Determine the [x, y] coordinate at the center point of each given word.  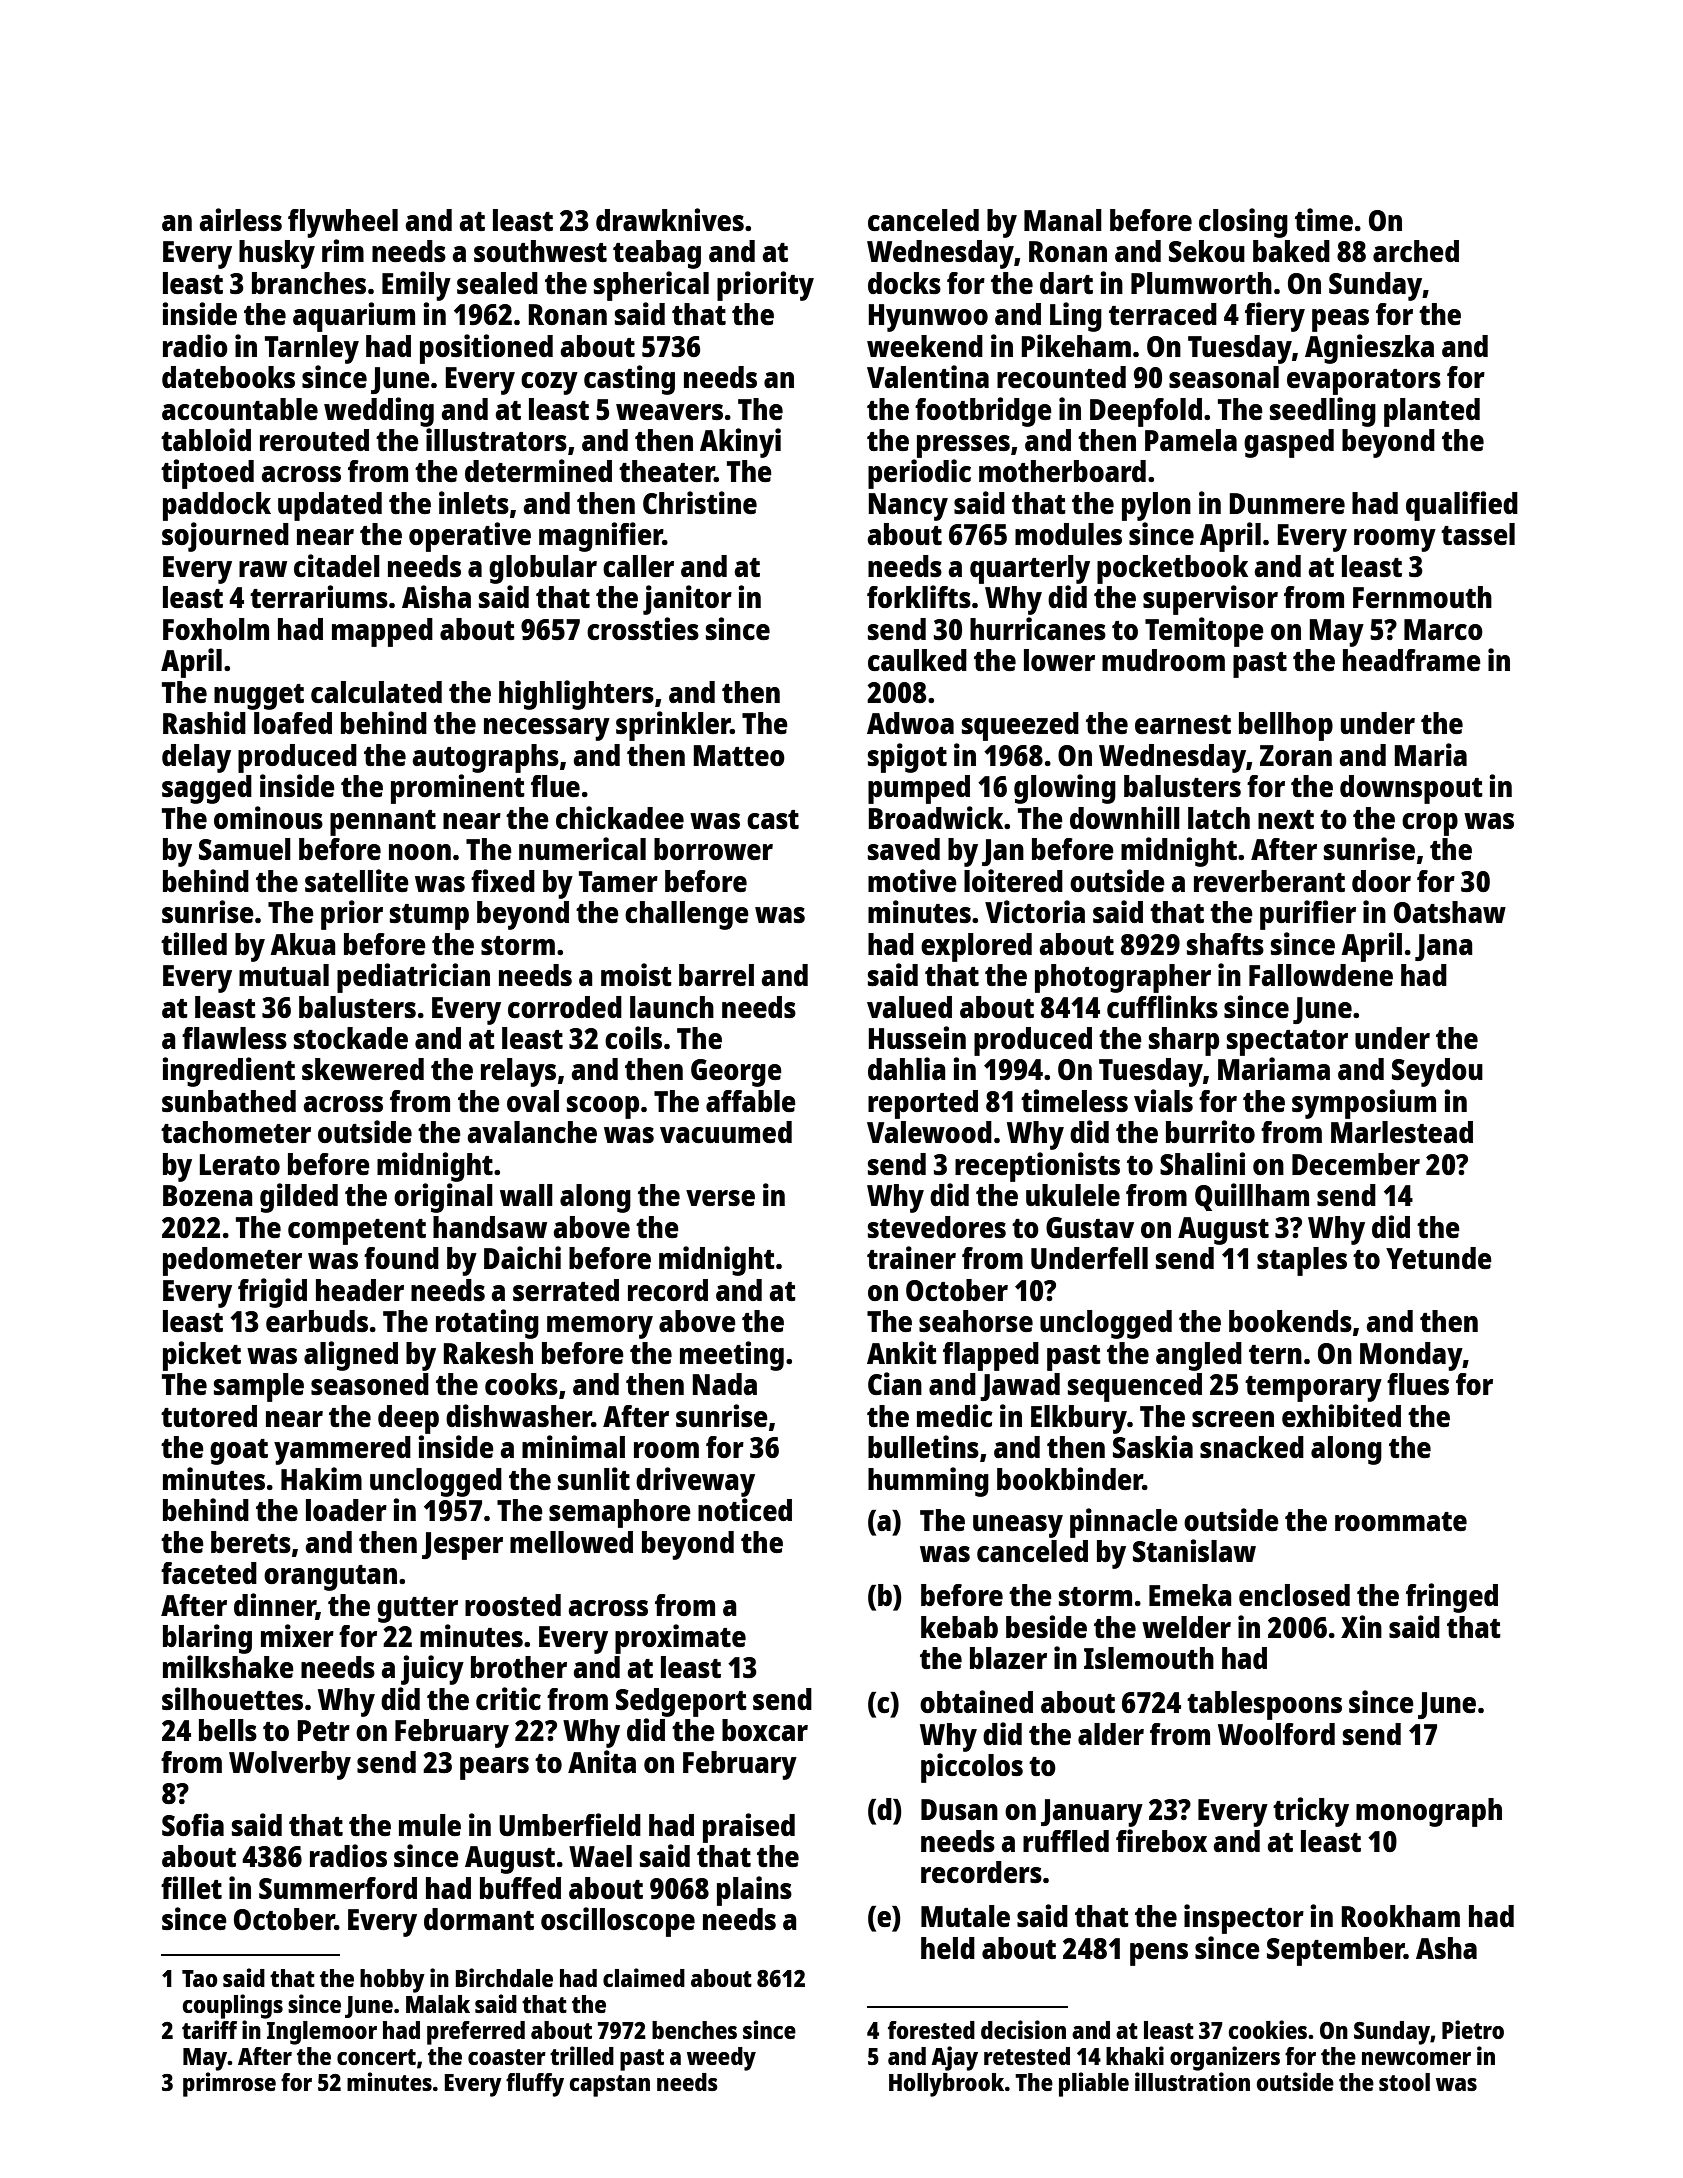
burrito [1210, 1131]
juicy [432, 1670]
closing [1243, 223]
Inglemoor [322, 2033]
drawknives [670, 219]
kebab [959, 1627]
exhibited [1341, 1415]
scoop [603, 1107]
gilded [299, 1198]
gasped [1289, 443]
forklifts [919, 596]
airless [240, 219]
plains [754, 1891]
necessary [547, 729]
